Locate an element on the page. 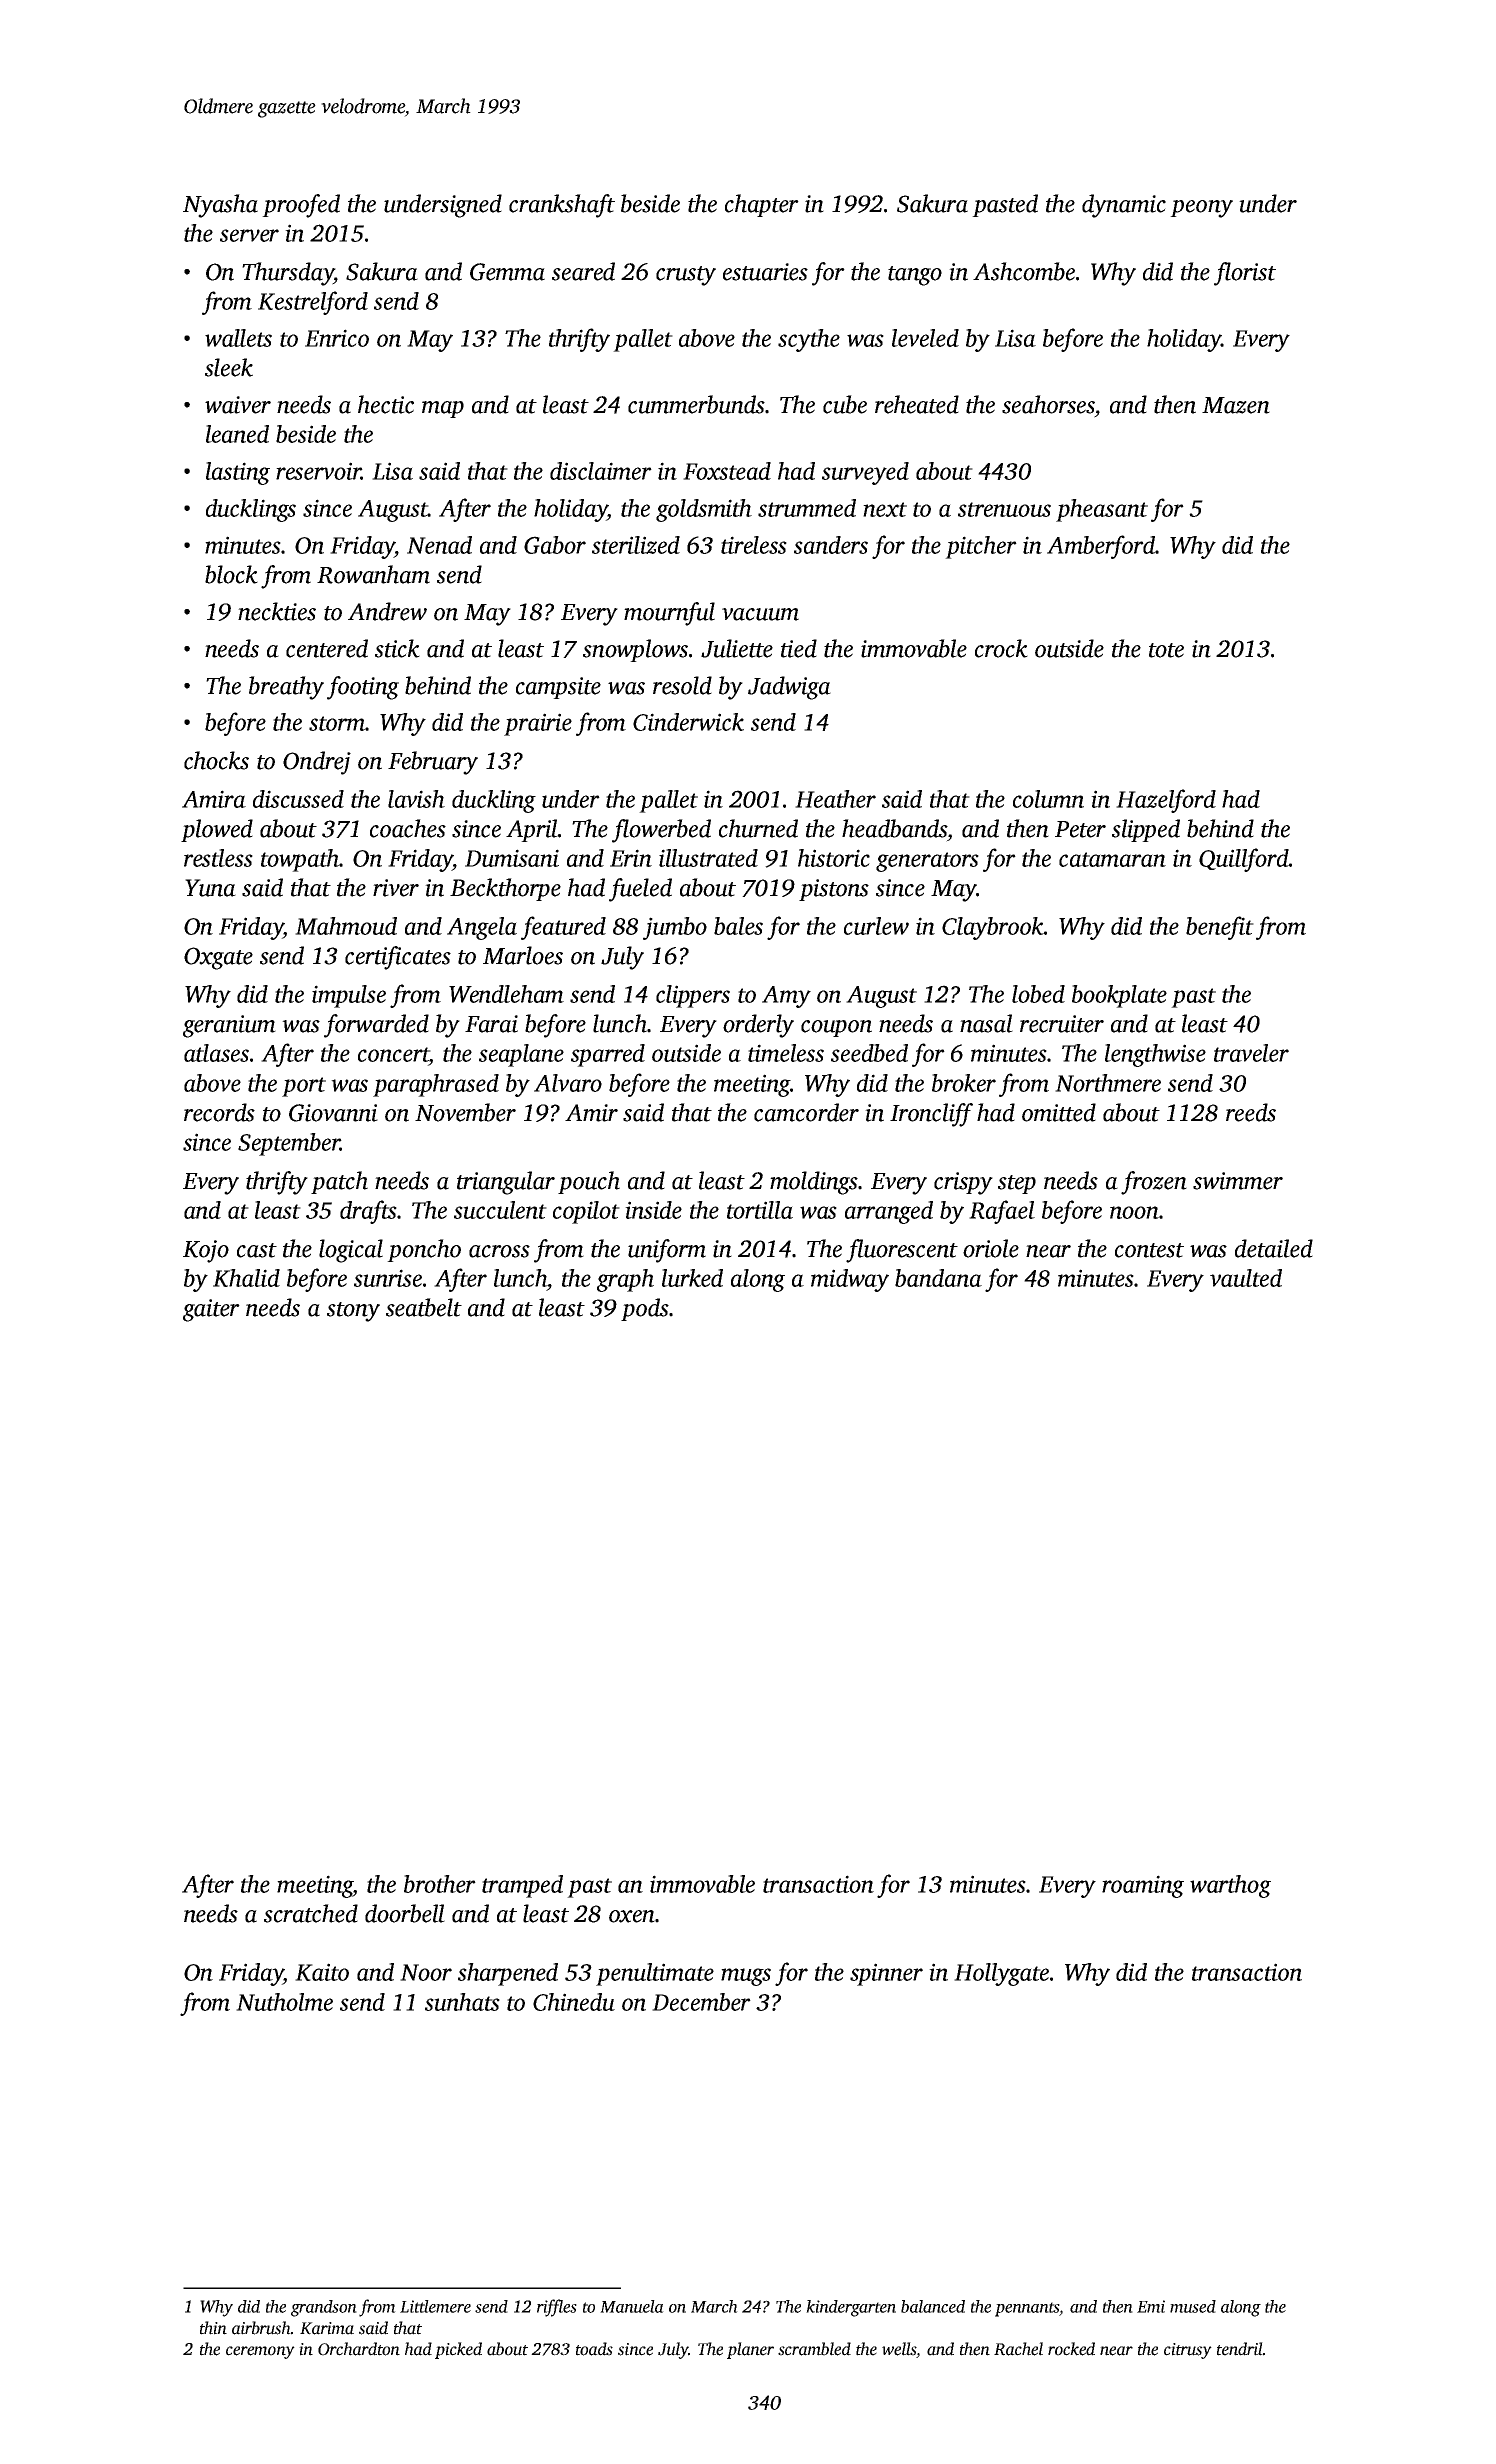  oxen is located at coordinates (632, 1916).
